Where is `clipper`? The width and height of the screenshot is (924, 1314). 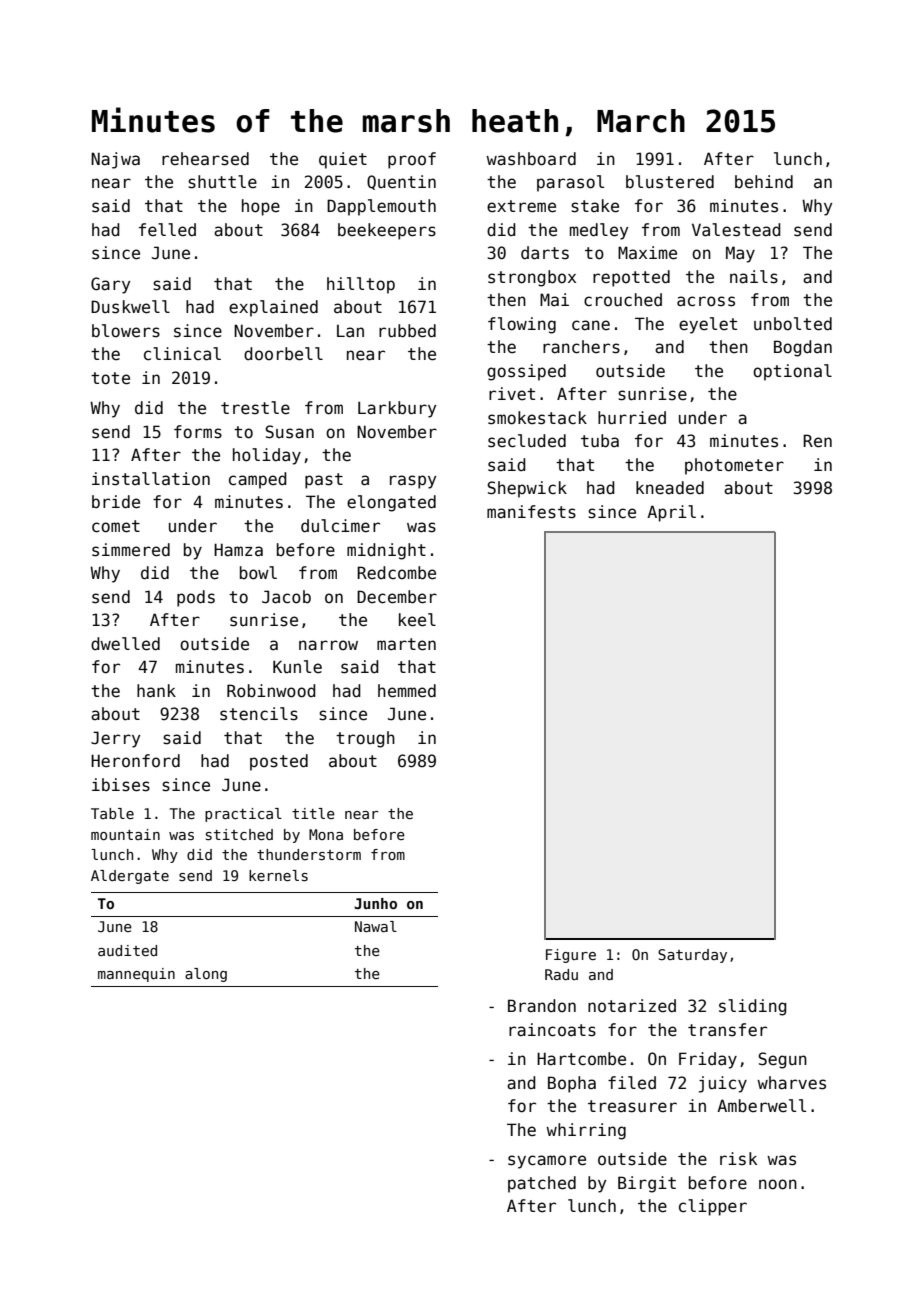
clipper is located at coordinates (713, 1207).
